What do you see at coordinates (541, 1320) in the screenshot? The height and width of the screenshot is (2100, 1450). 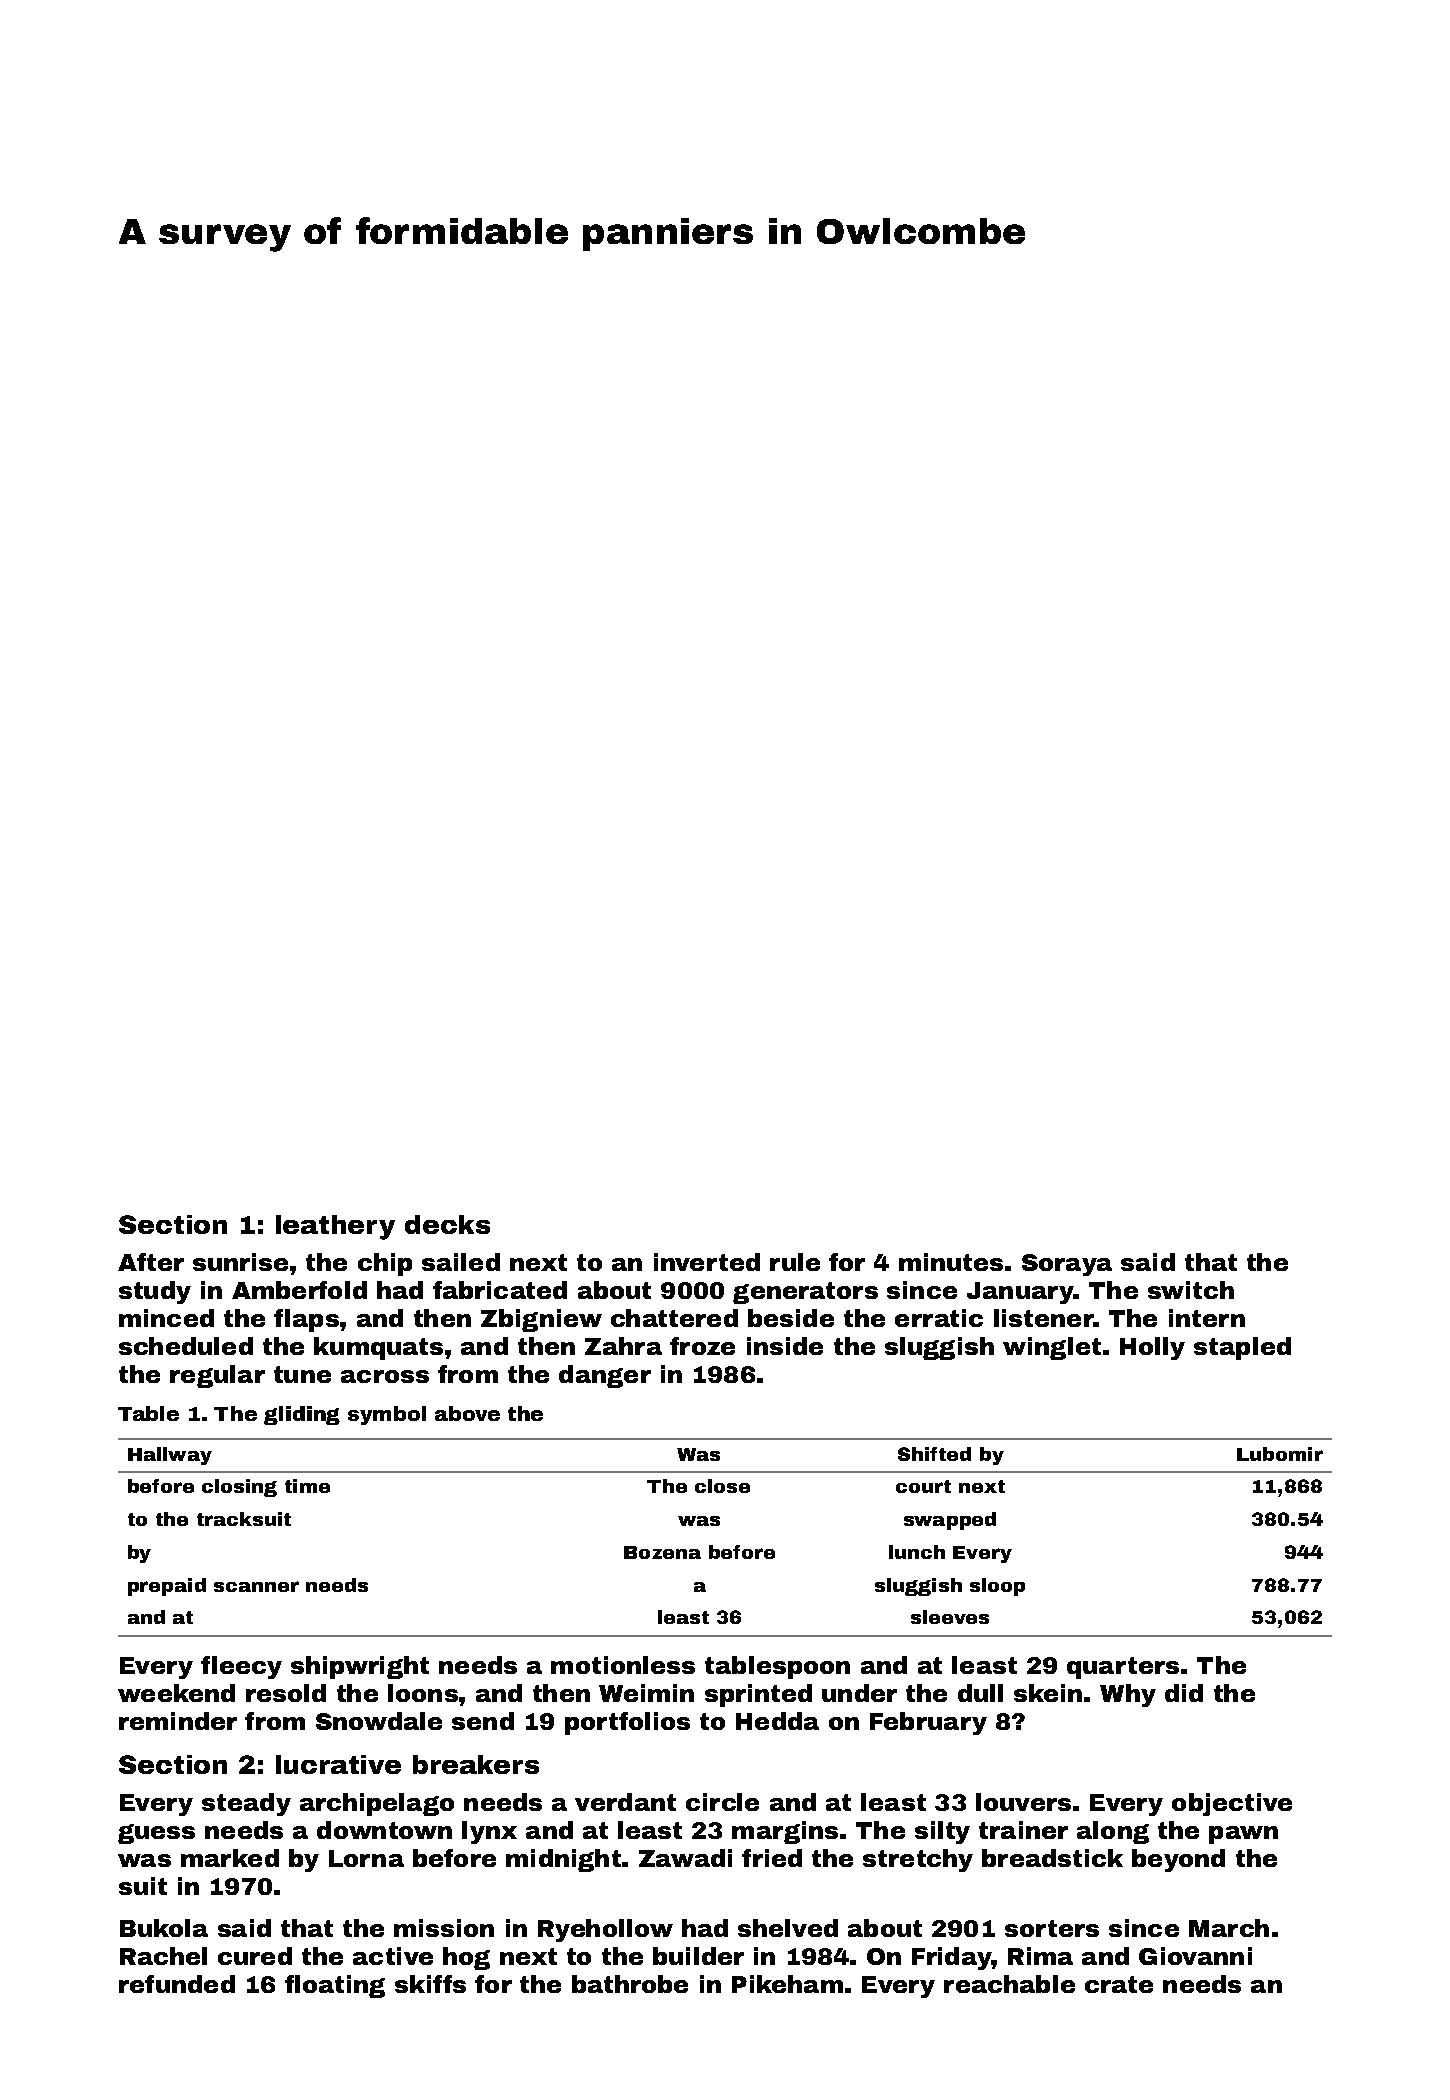 I see `Zbigniew` at bounding box center [541, 1320].
